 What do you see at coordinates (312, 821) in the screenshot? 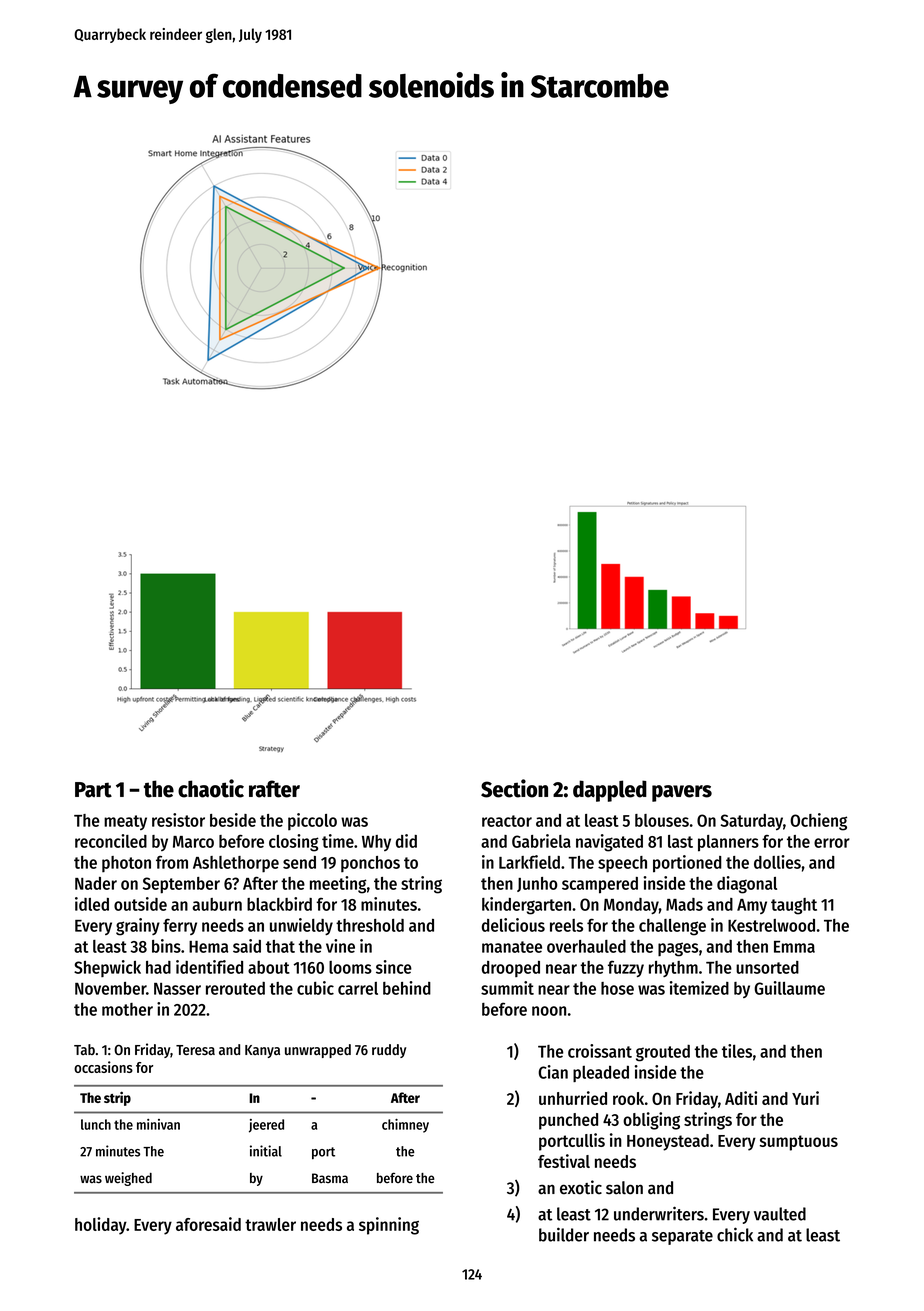
I see `piccolo` at bounding box center [312, 821].
